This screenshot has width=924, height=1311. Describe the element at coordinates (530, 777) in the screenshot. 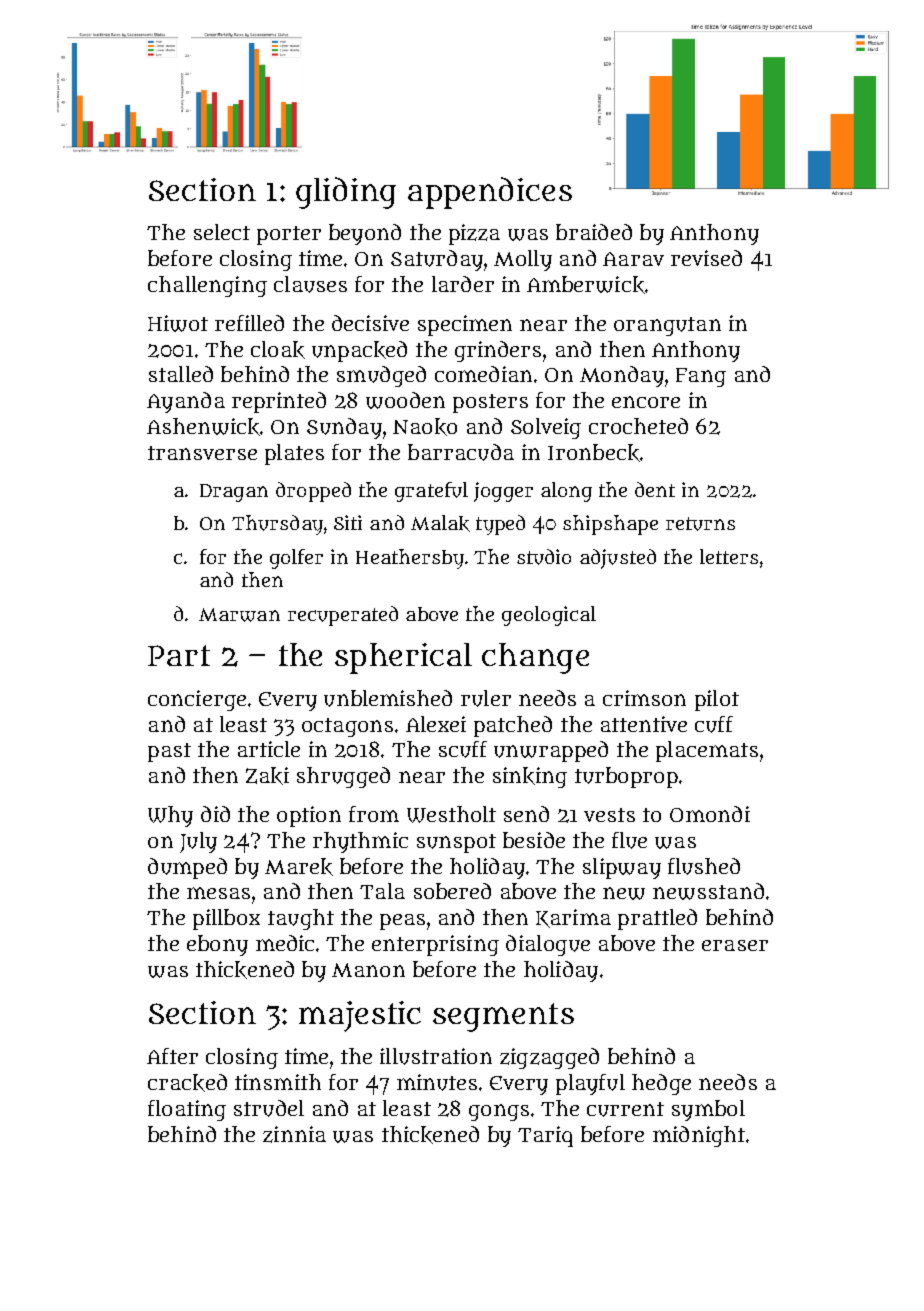

I see `sinking` at that location.
